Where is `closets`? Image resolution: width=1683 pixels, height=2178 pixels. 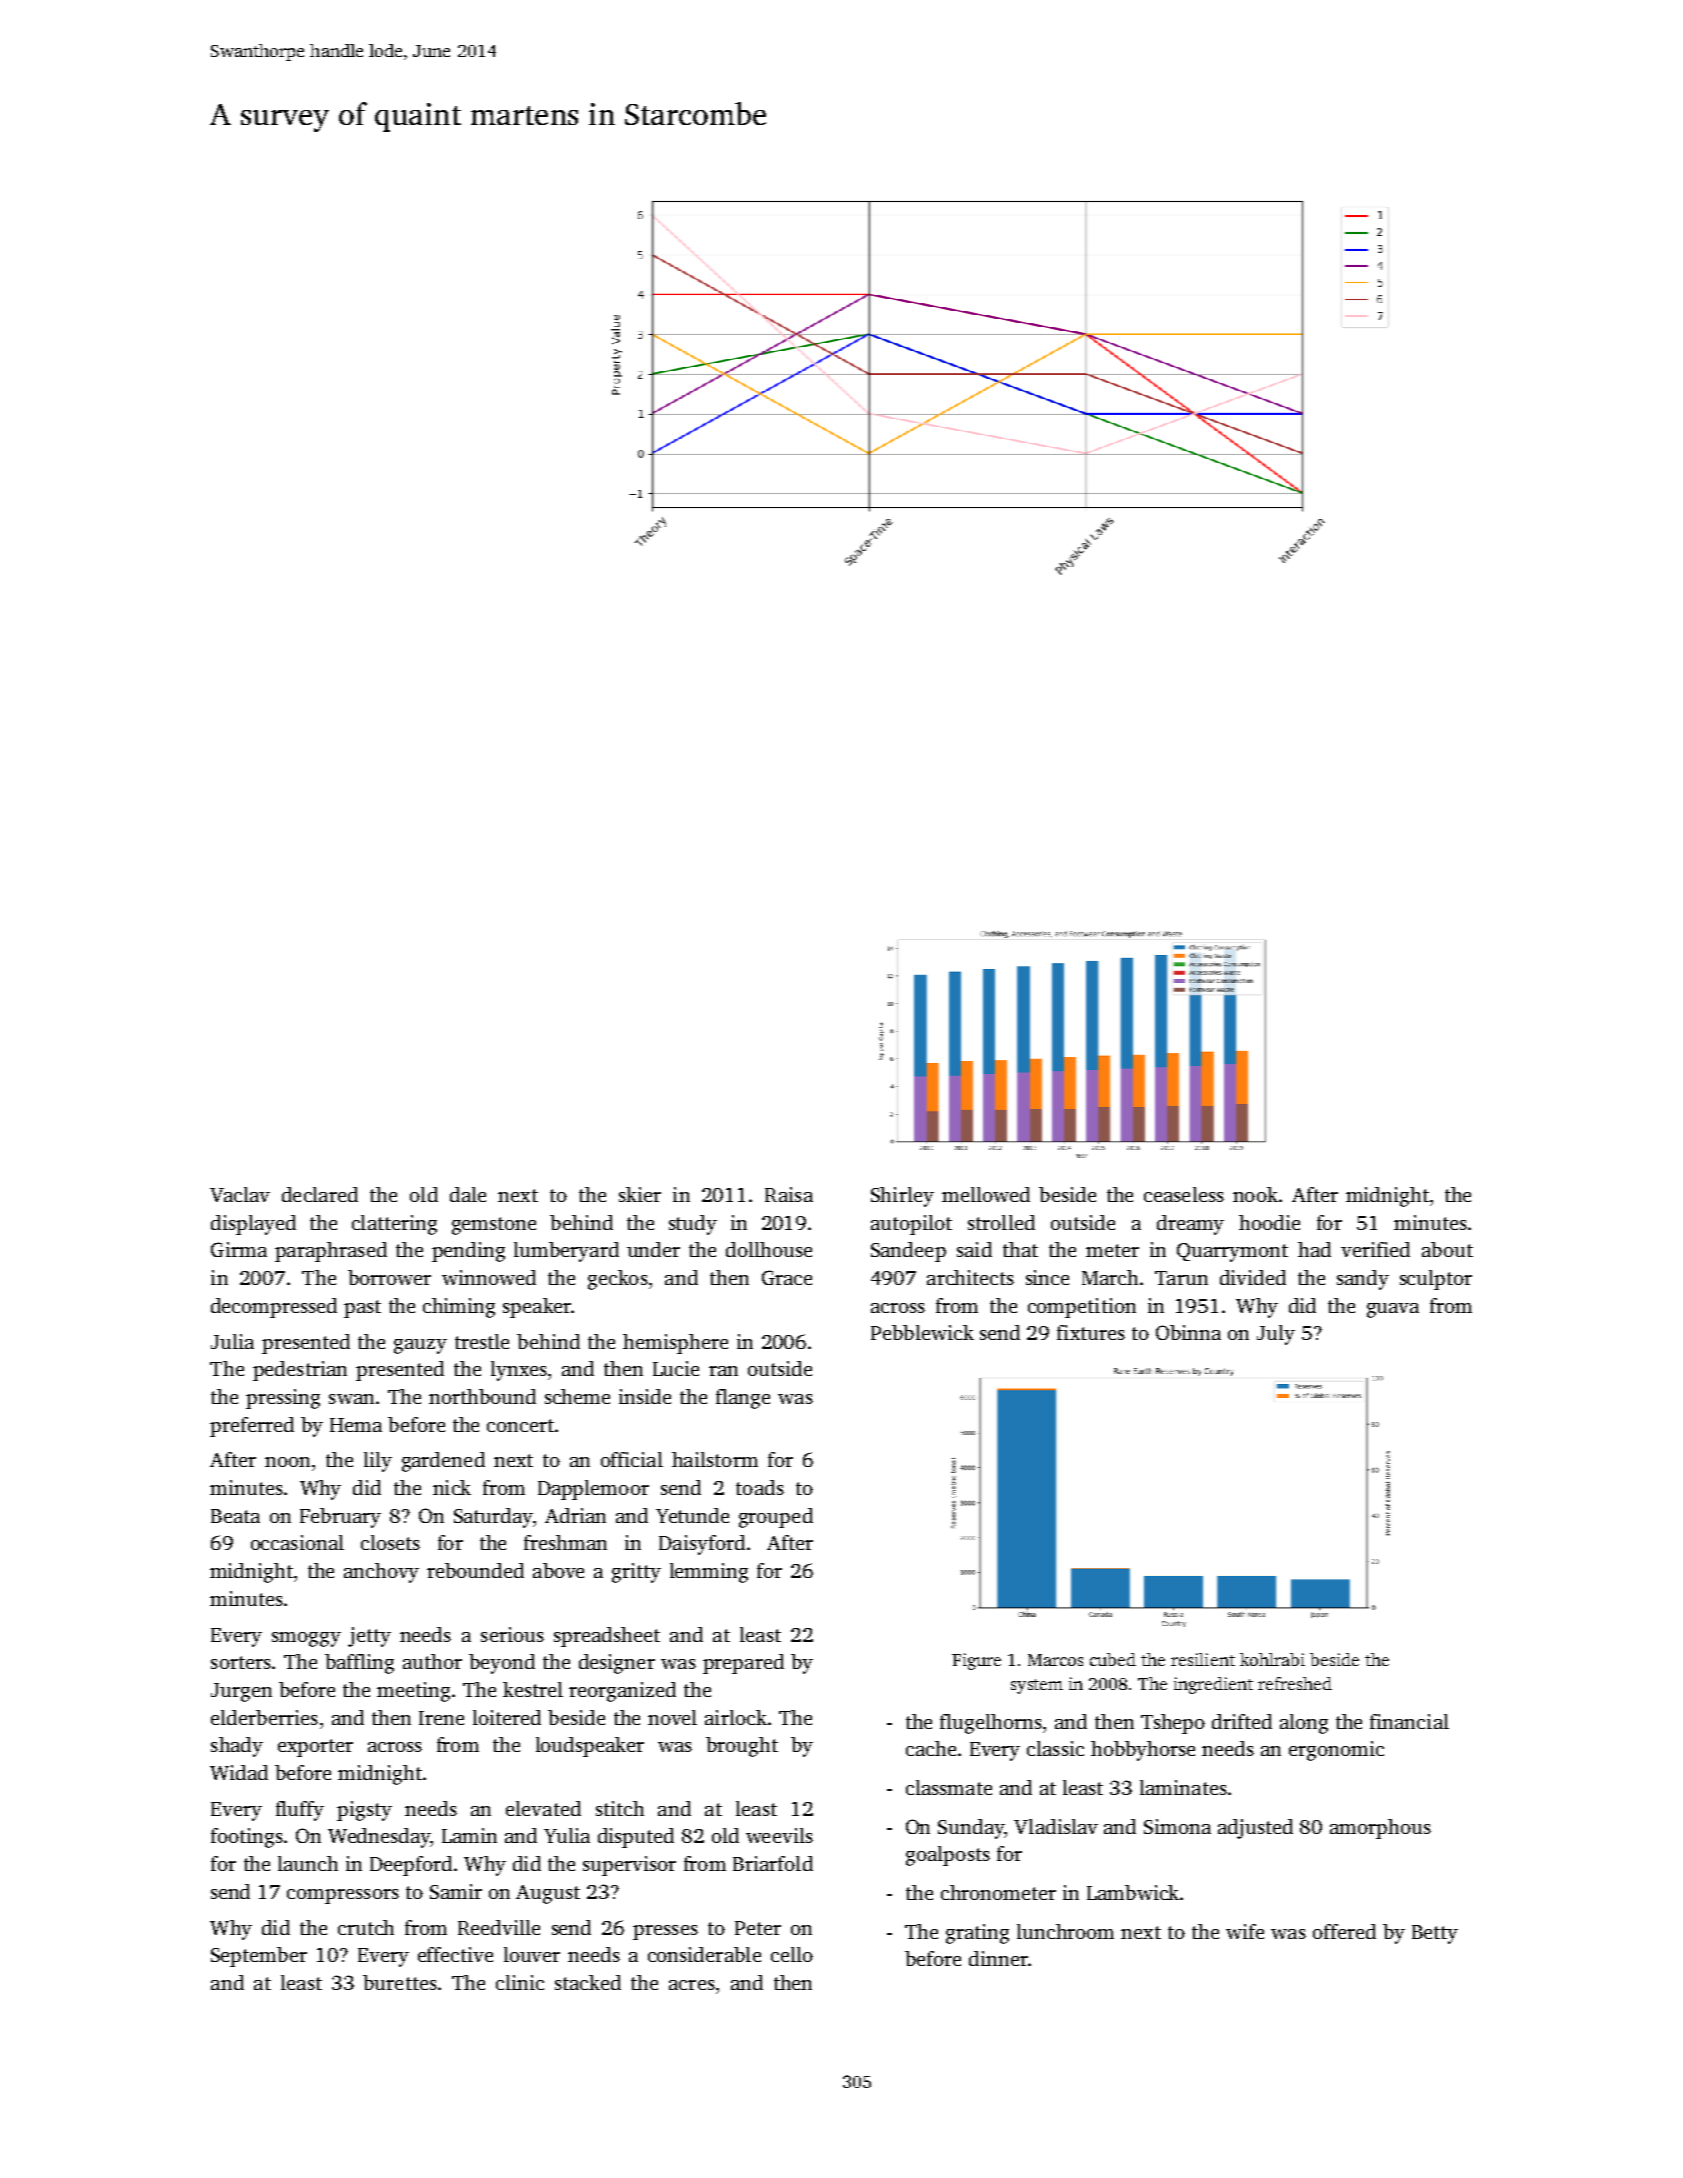 closets is located at coordinates (390, 1542).
